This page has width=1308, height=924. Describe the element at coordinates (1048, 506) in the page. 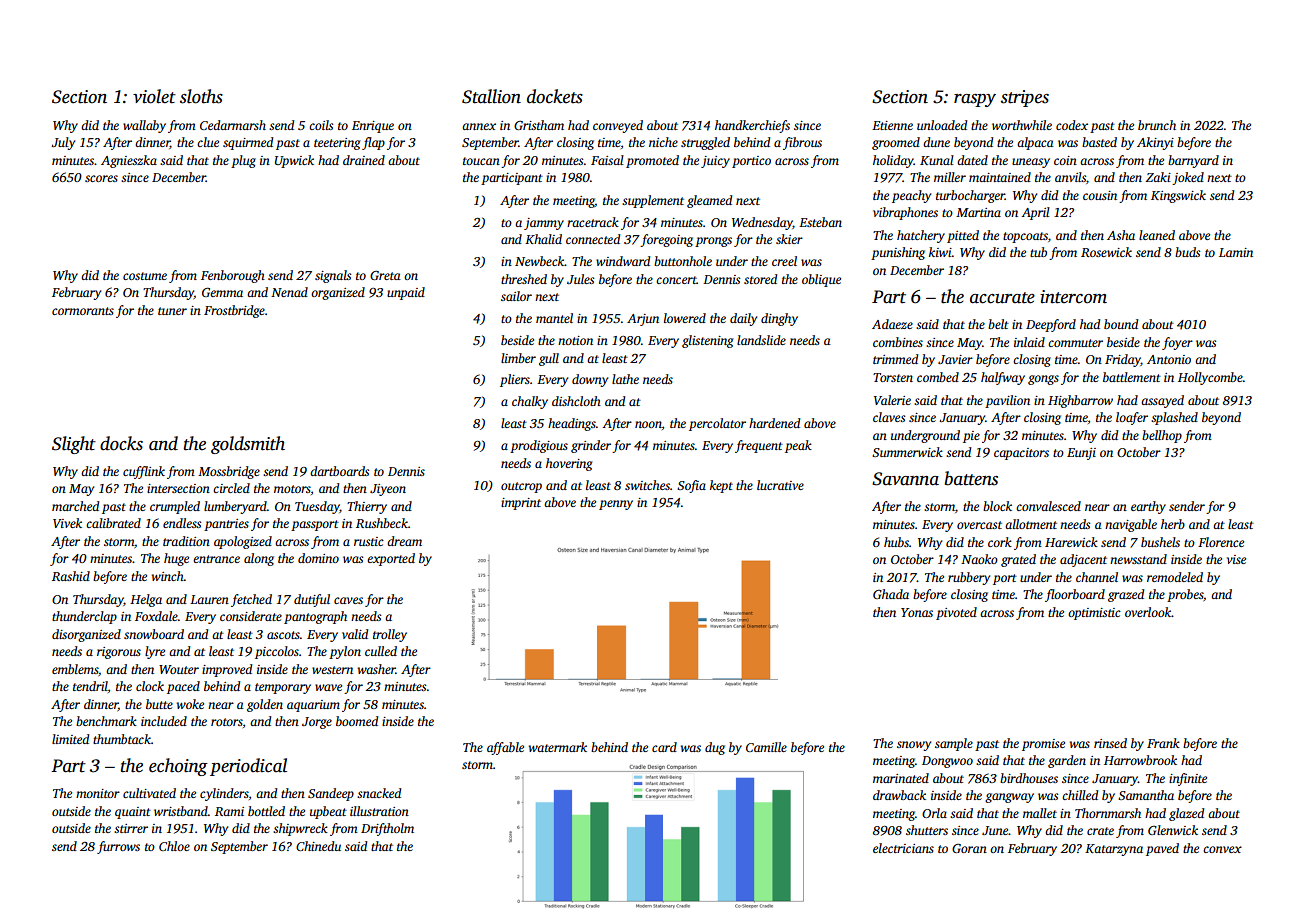

I see `convalesced` at that location.
